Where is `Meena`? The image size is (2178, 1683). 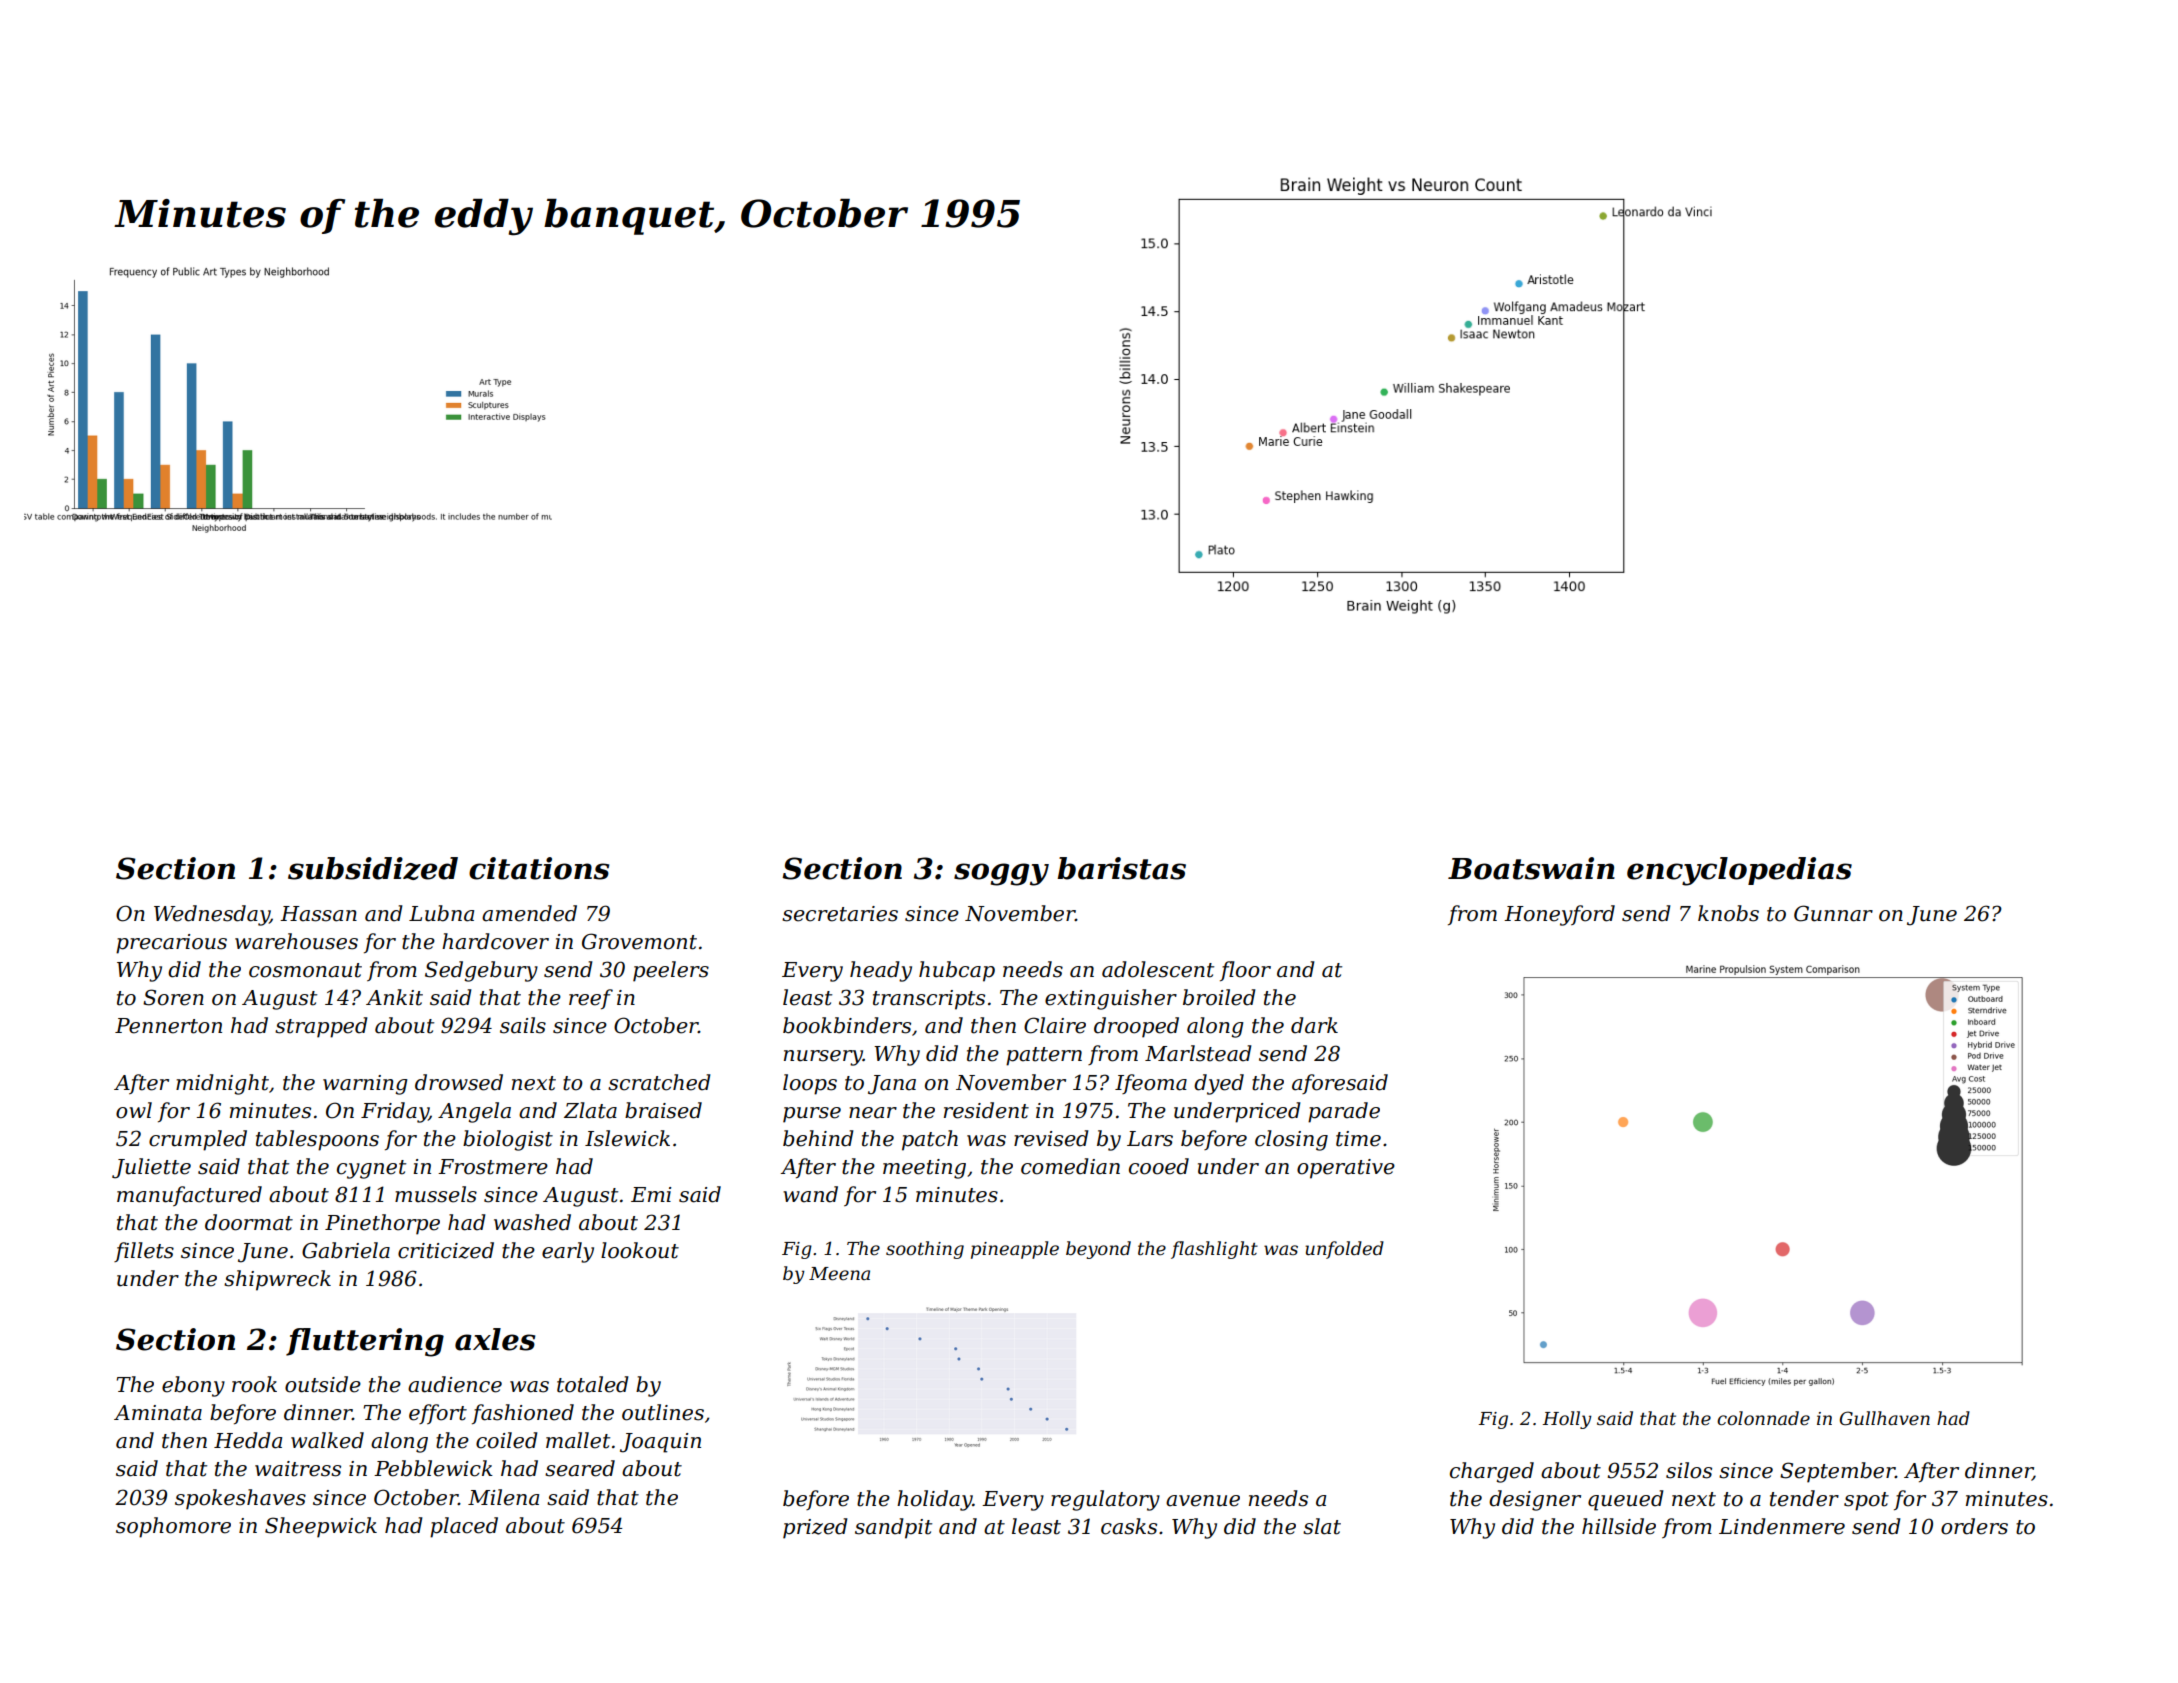
Meena is located at coordinates (839, 1274).
